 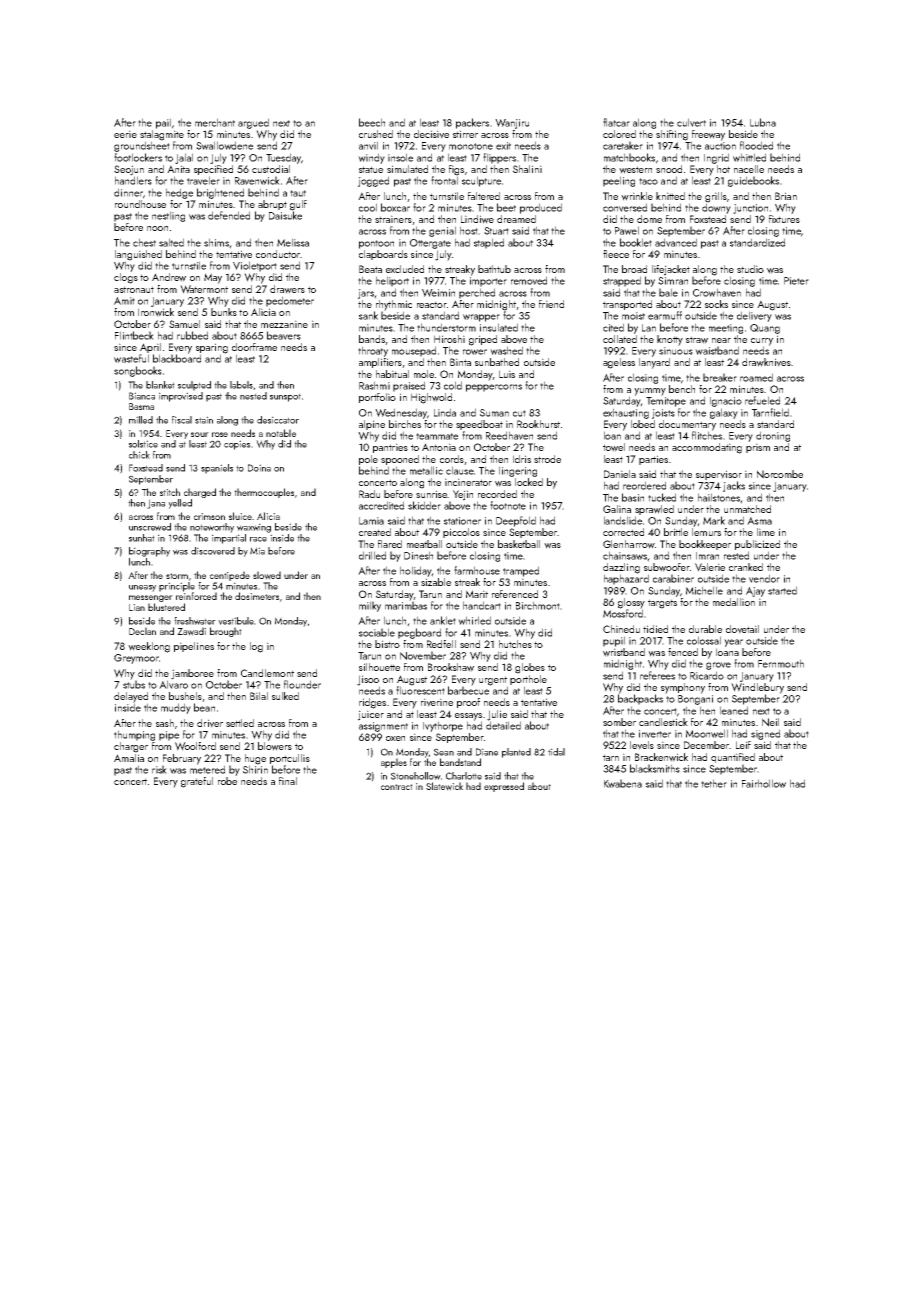 I want to click on Brackenwick, so click(x=661, y=757).
